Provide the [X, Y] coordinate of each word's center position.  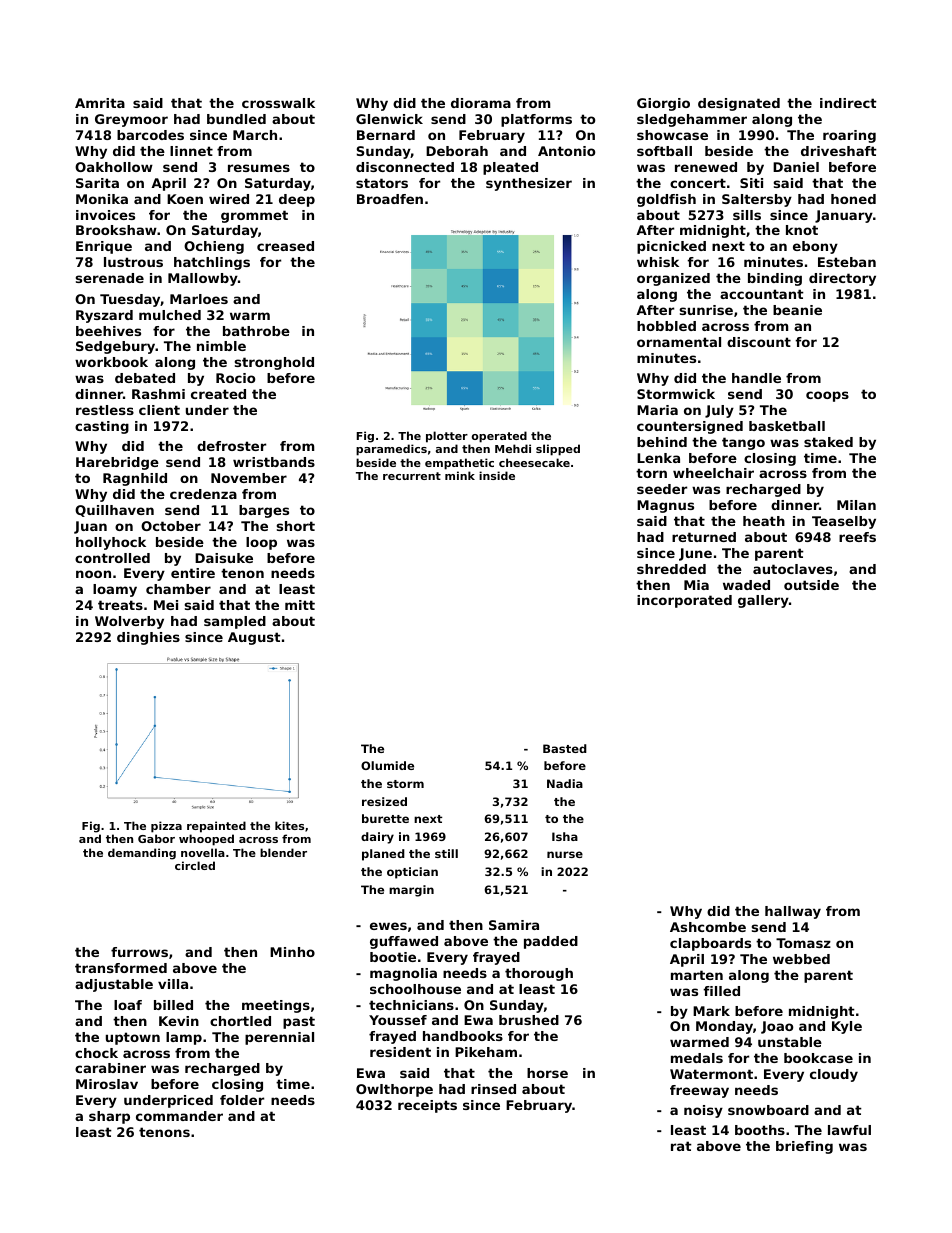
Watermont [711, 1074]
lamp [184, 1038]
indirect [848, 103]
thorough [539, 974]
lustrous [133, 262]
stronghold [274, 363]
